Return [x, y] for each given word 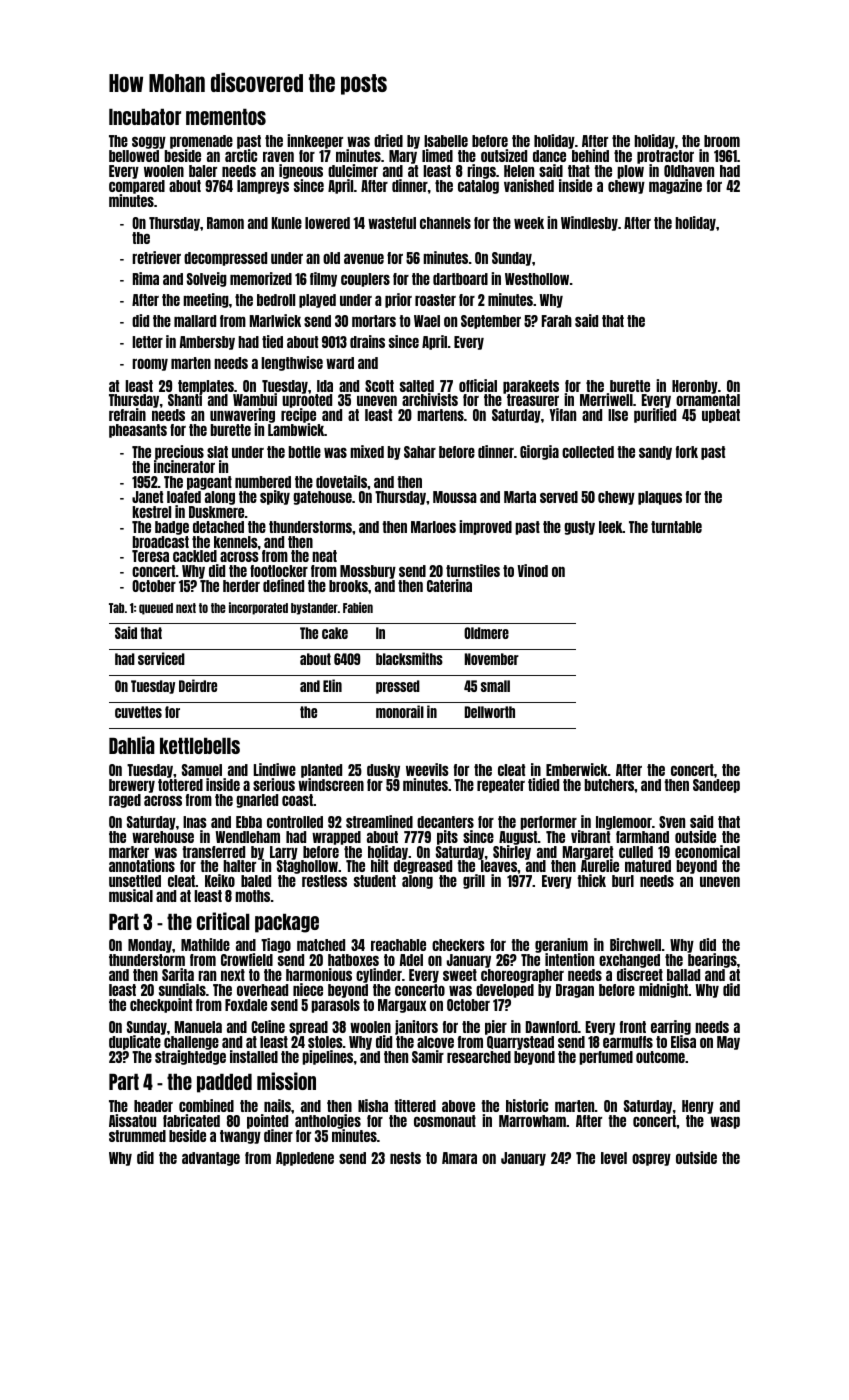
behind [590, 155]
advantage [211, 1159]
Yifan [562, 414]
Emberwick [577, 769]
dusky [383, 771]
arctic [241, 155]
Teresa [150, 556]
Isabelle [446, 141]
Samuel [202, 770]
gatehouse [322, 498]
